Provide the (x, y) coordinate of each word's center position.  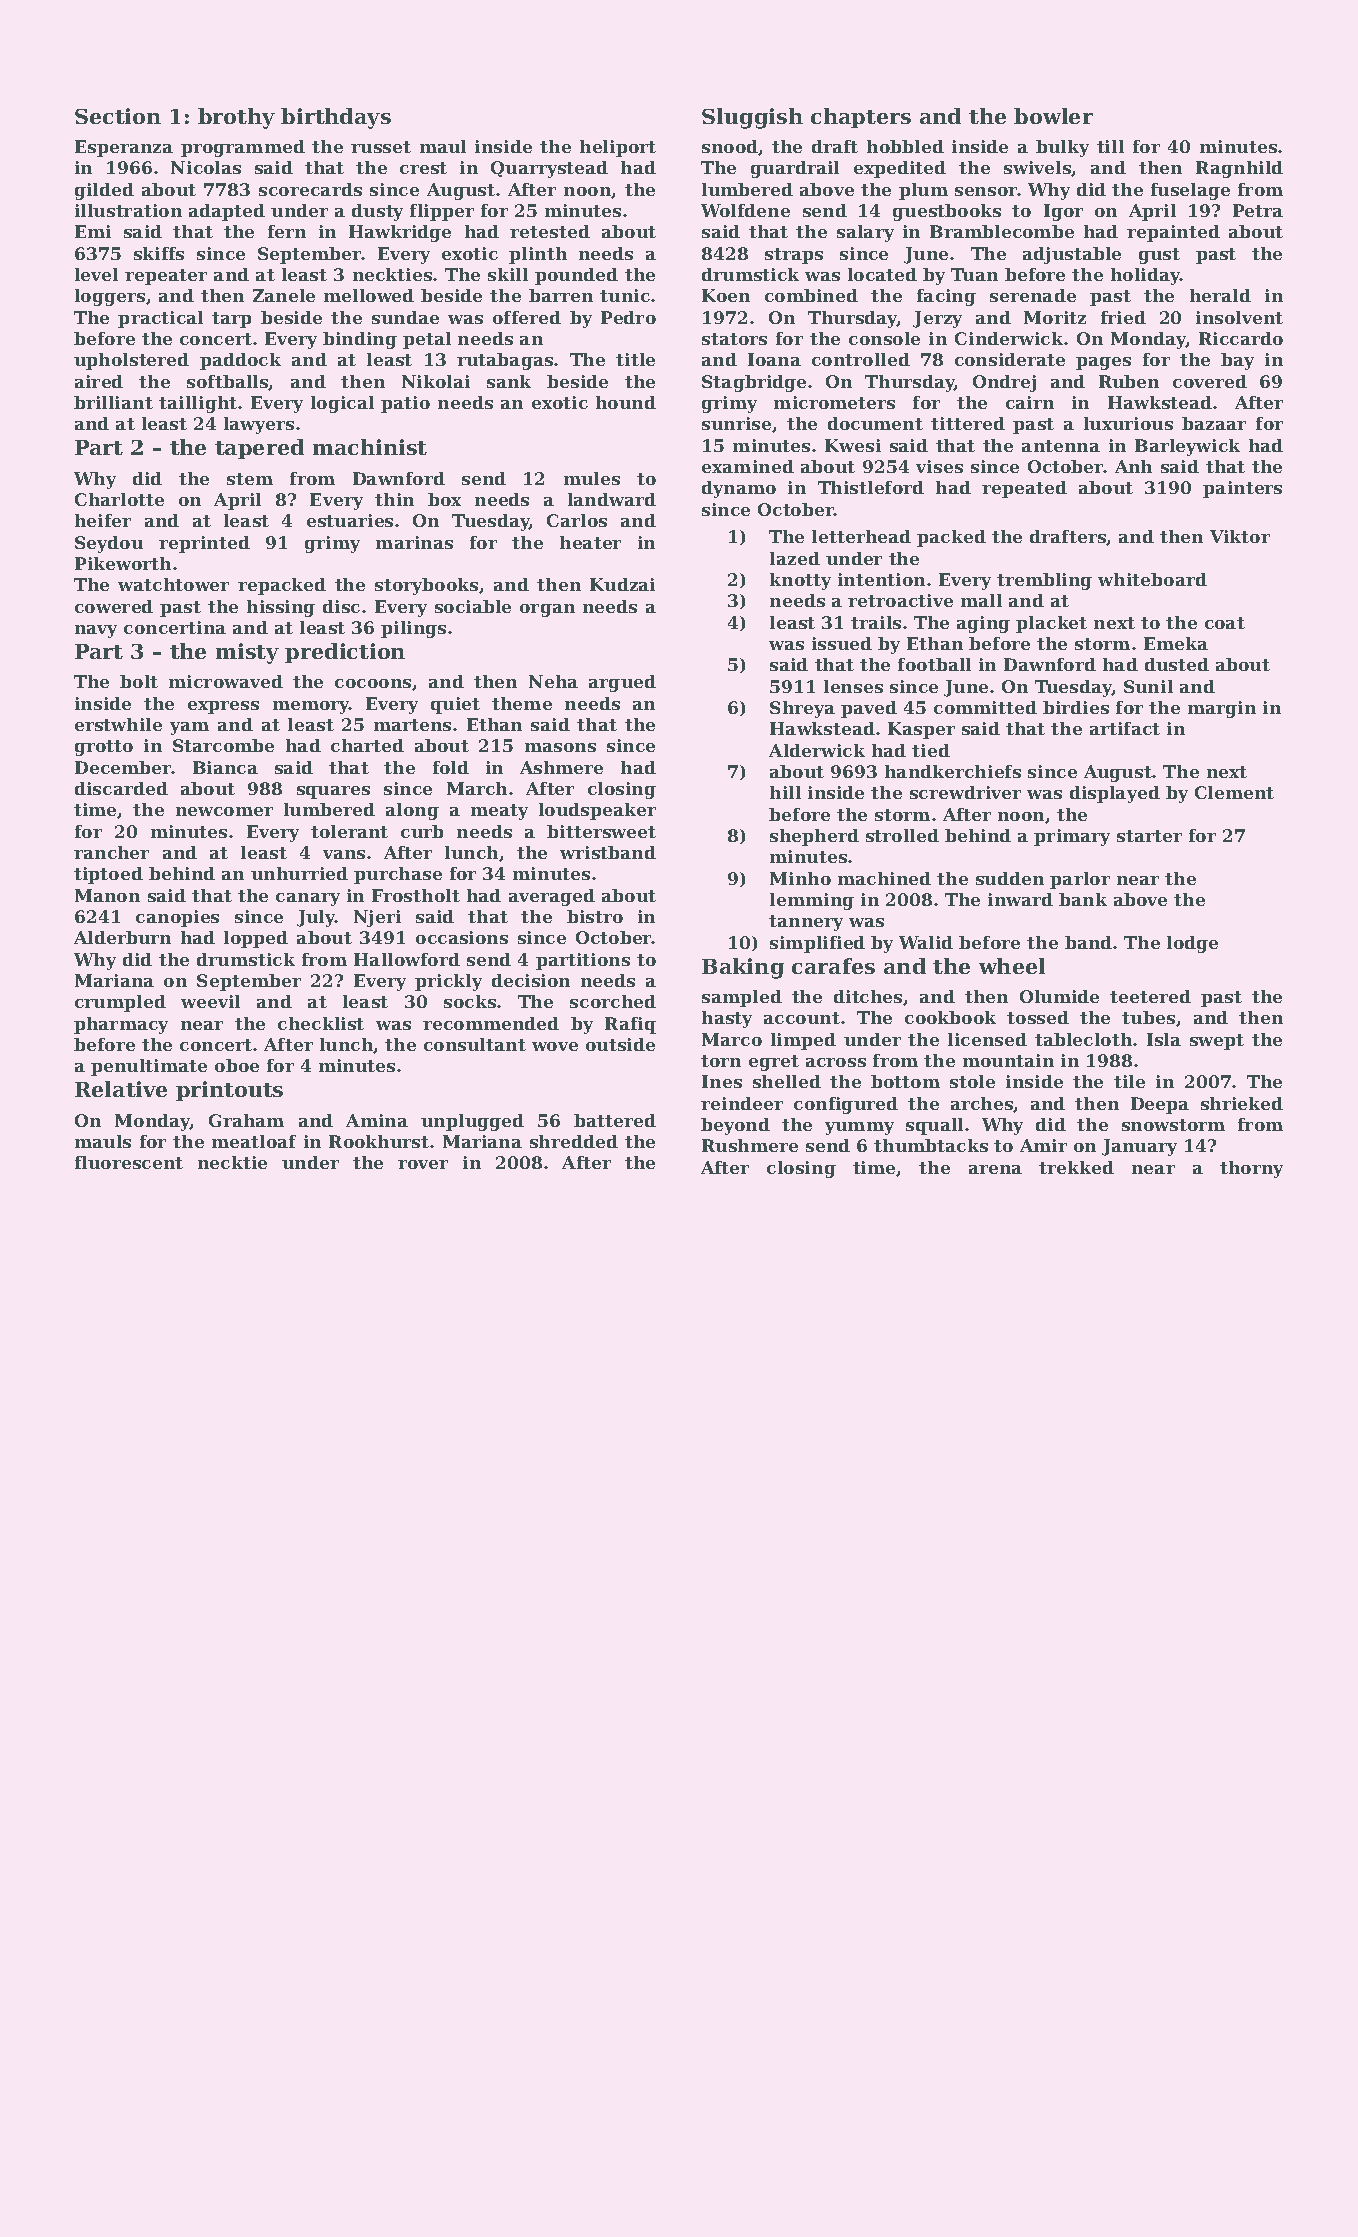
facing (946, 297)
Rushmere (750, 1145)
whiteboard (1152, 579)
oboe (237, 1065)
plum (923, 191)
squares (333, 792)
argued (622, 683)
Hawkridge (400, 233)
